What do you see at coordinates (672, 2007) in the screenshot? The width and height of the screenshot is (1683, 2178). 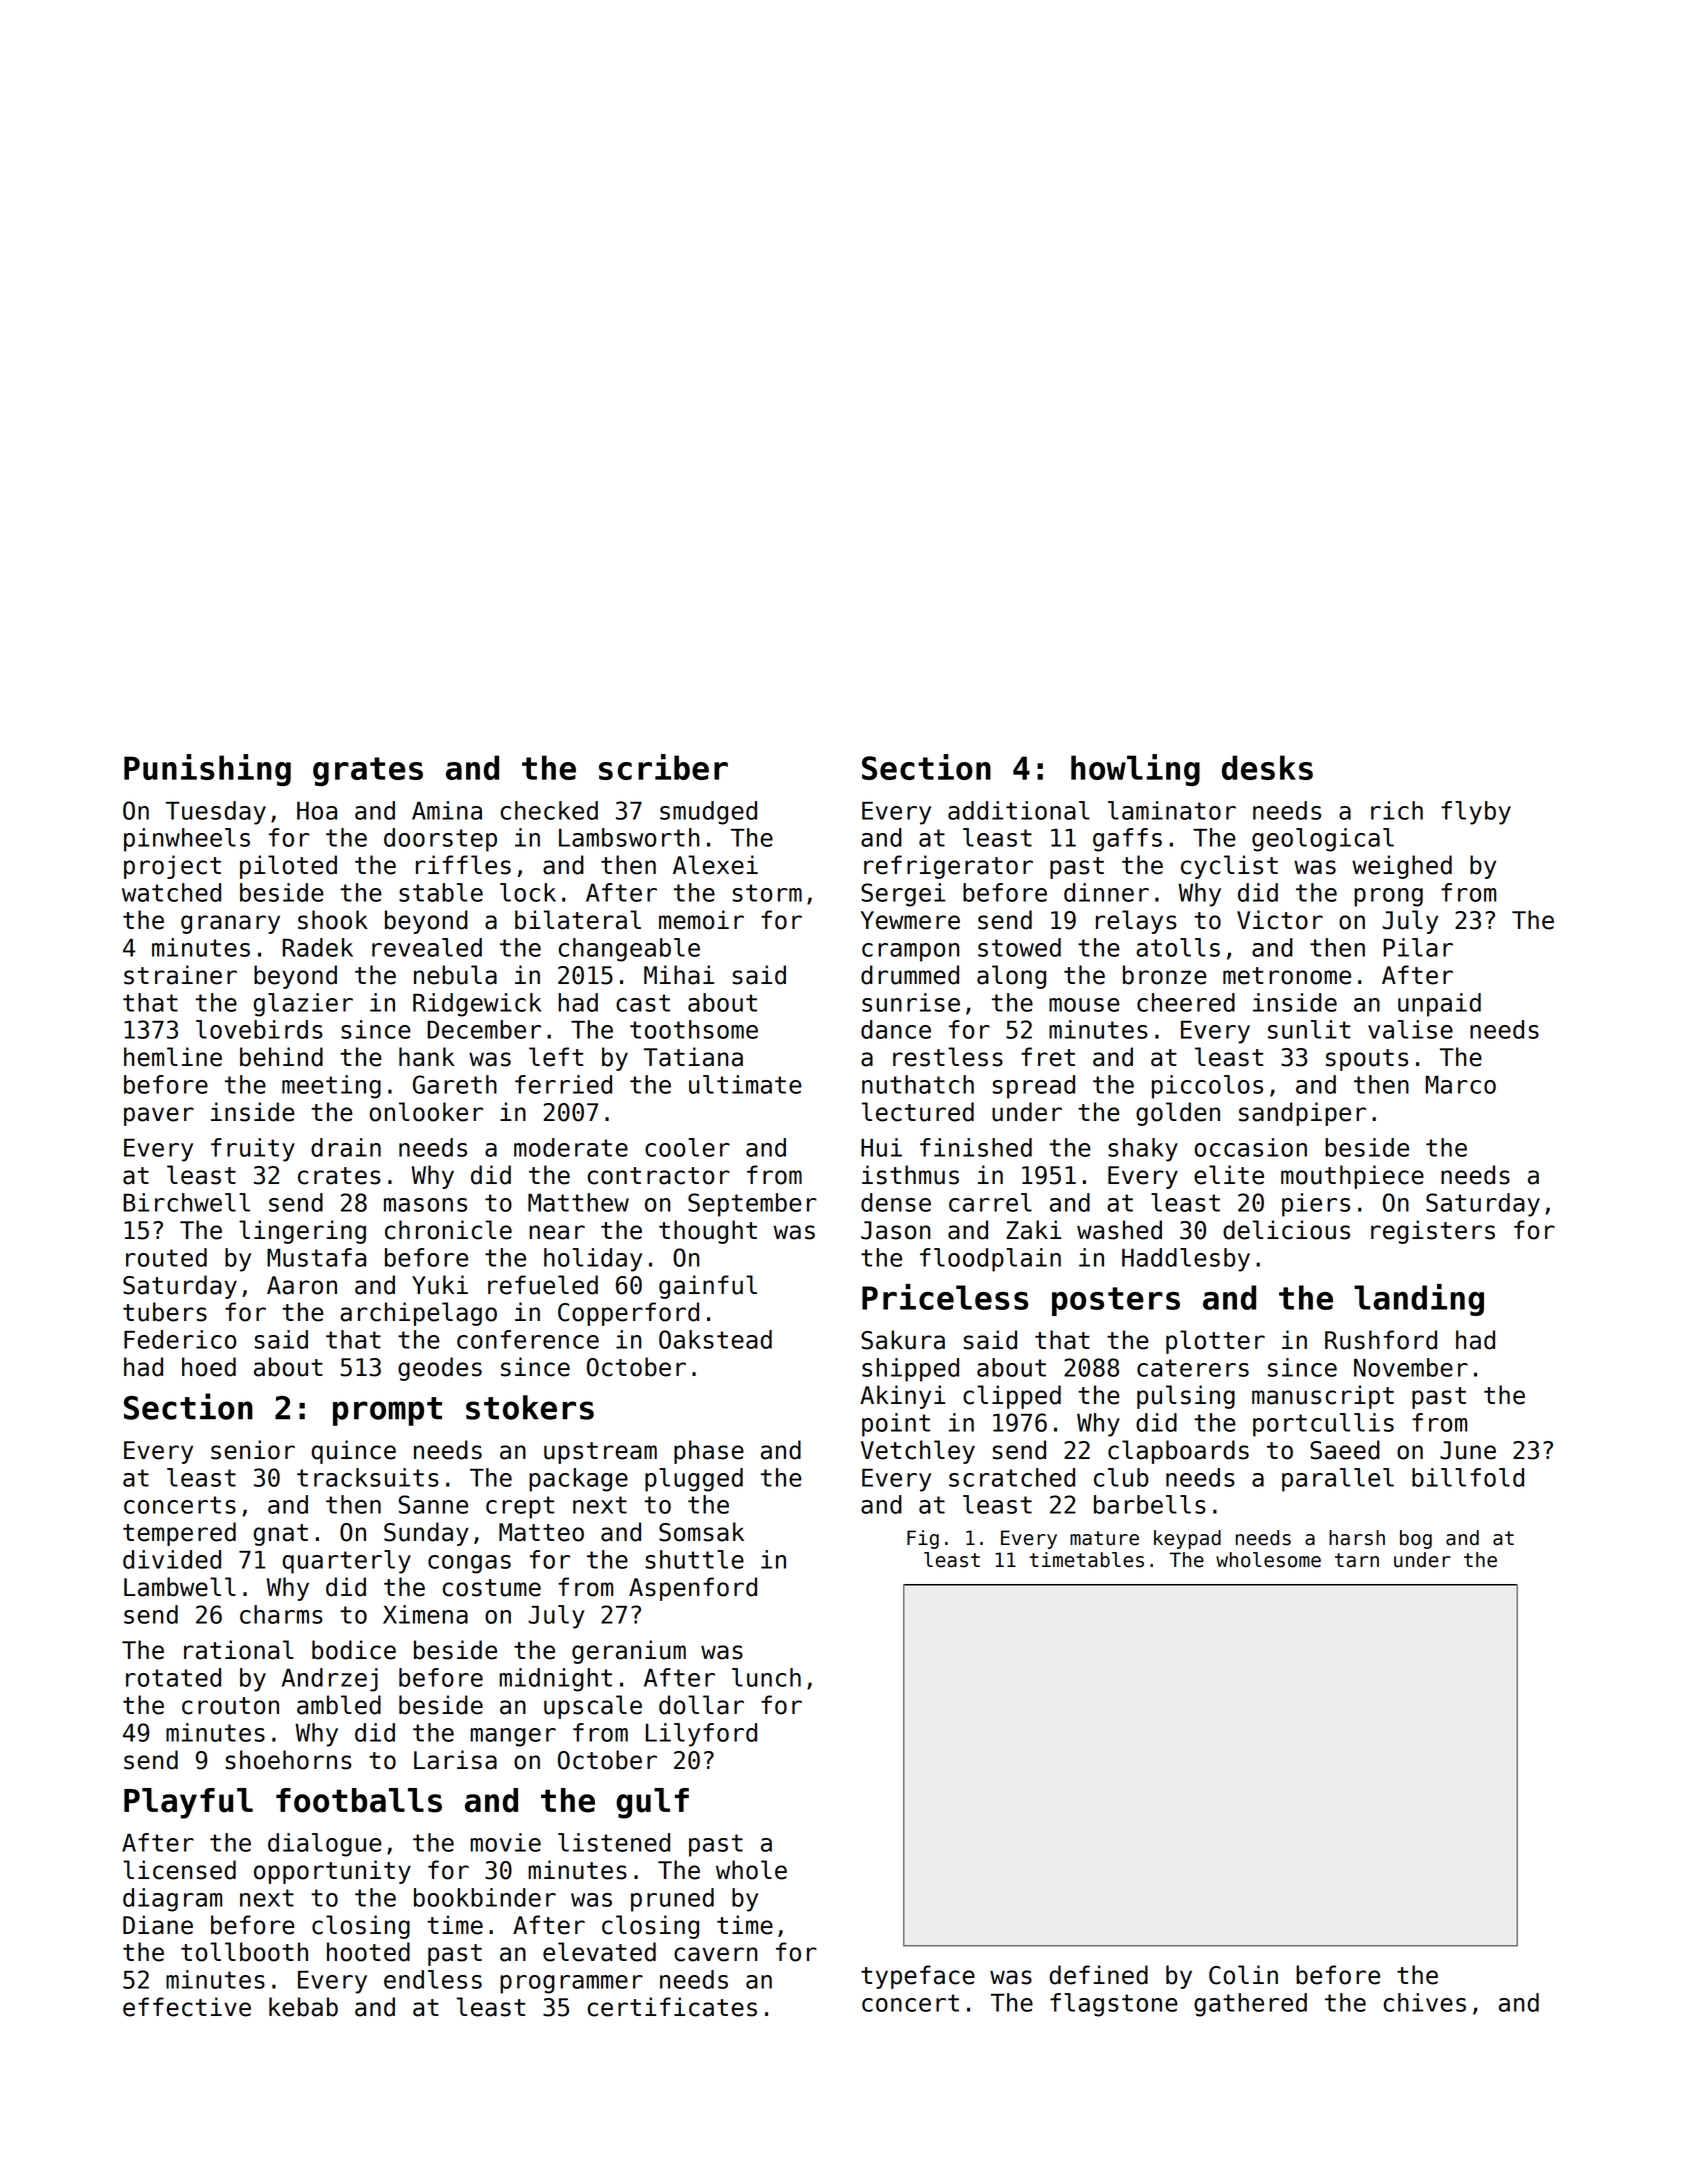 I see `certificates` at bounding box center [672, 2007].
